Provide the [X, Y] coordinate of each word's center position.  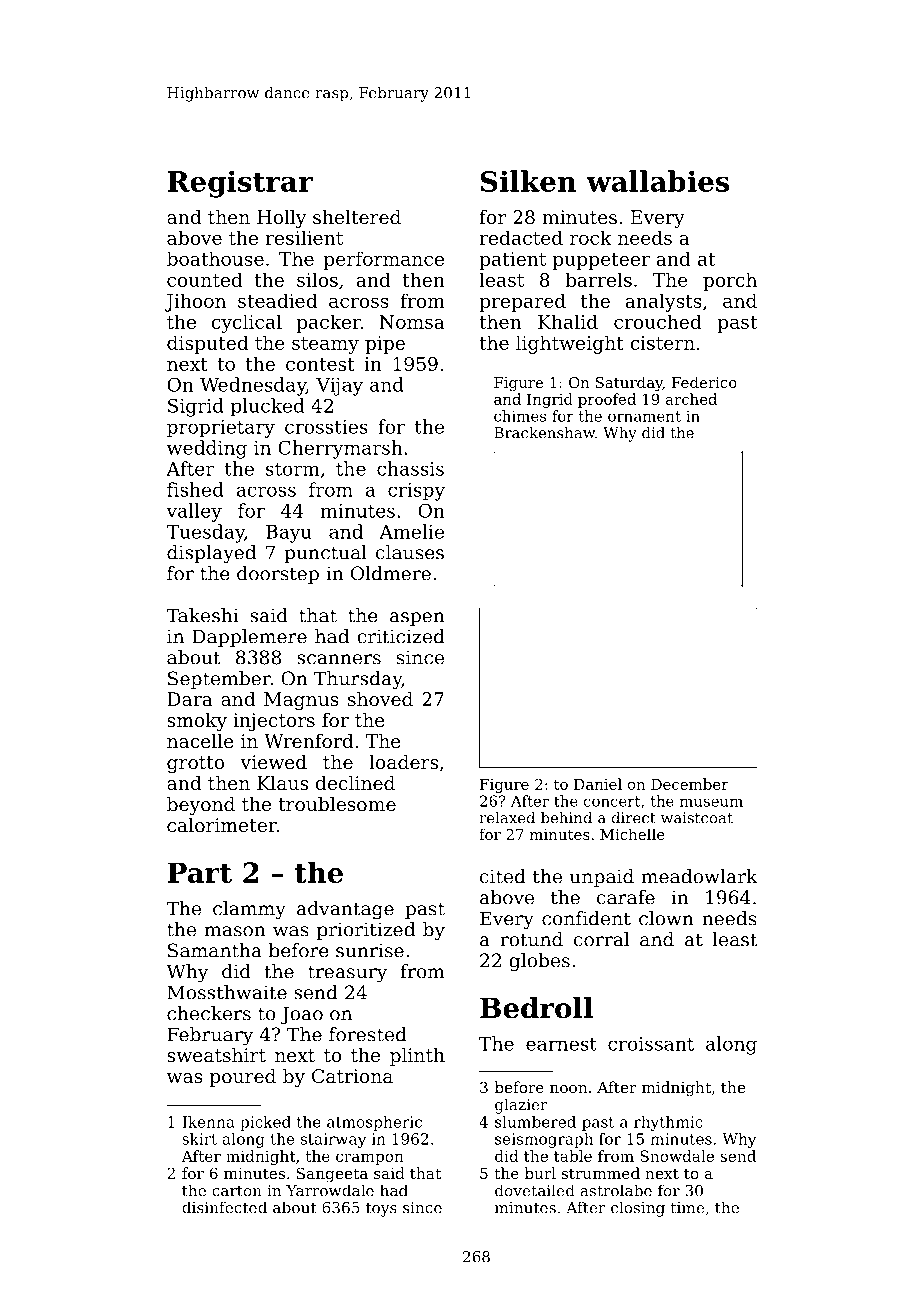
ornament [644, 416]
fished [195, 489]
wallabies [657, 181]
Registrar [240, 184]
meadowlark [699, 876]
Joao [301, 1015]
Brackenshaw [544, 433]
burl [540, 1173]
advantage [345, 910]
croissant [651, 1044]
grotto [195, 764]
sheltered [357, 217]
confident [586, 918]
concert [612, 801]
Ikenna [208, 1122]
